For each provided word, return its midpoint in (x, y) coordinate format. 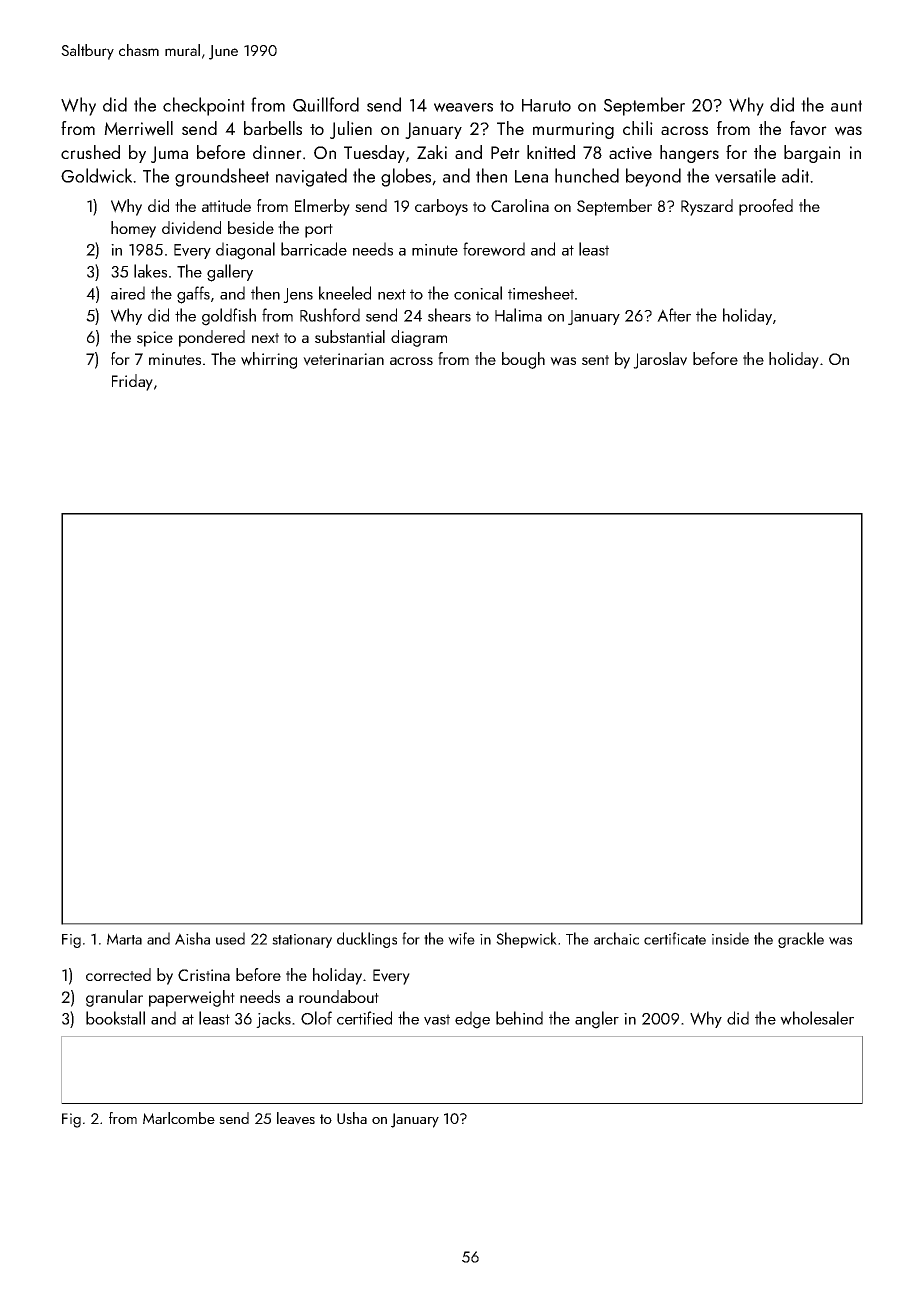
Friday (132, 382)
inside (730, 938)
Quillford (326, 104)
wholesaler (817, 1018)
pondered (212, 338)
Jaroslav (660, 360)
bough (523, 360)
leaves (296, 1118)
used (230, 938)
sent (595, 360)
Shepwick (526, 940)
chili (638, 128)
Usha (352, 1118)
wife (461, 938)
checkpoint (204, 106)
